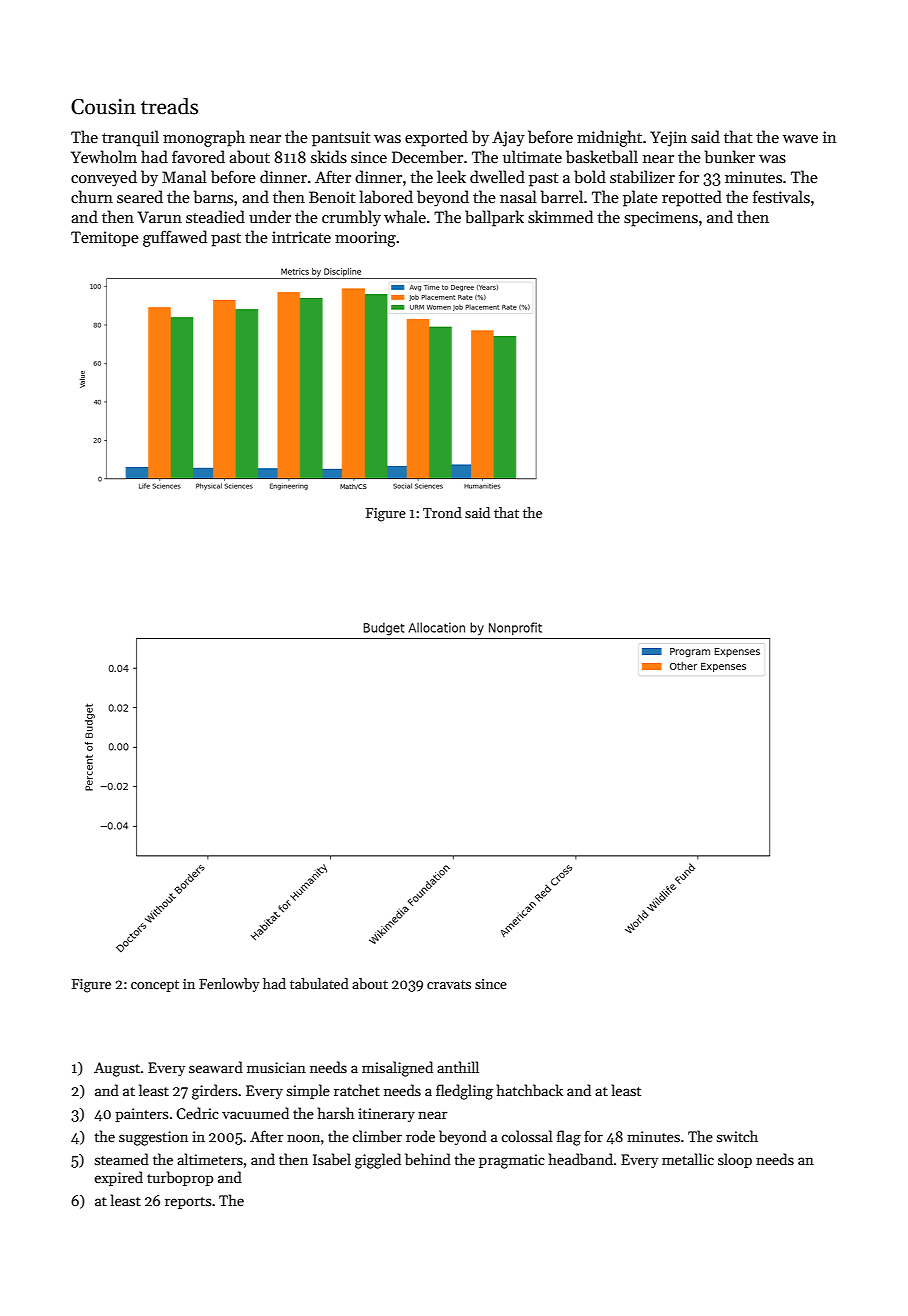 This screenshot has height=1316, width=908. I want to click on switch, so click(737, 1136).
